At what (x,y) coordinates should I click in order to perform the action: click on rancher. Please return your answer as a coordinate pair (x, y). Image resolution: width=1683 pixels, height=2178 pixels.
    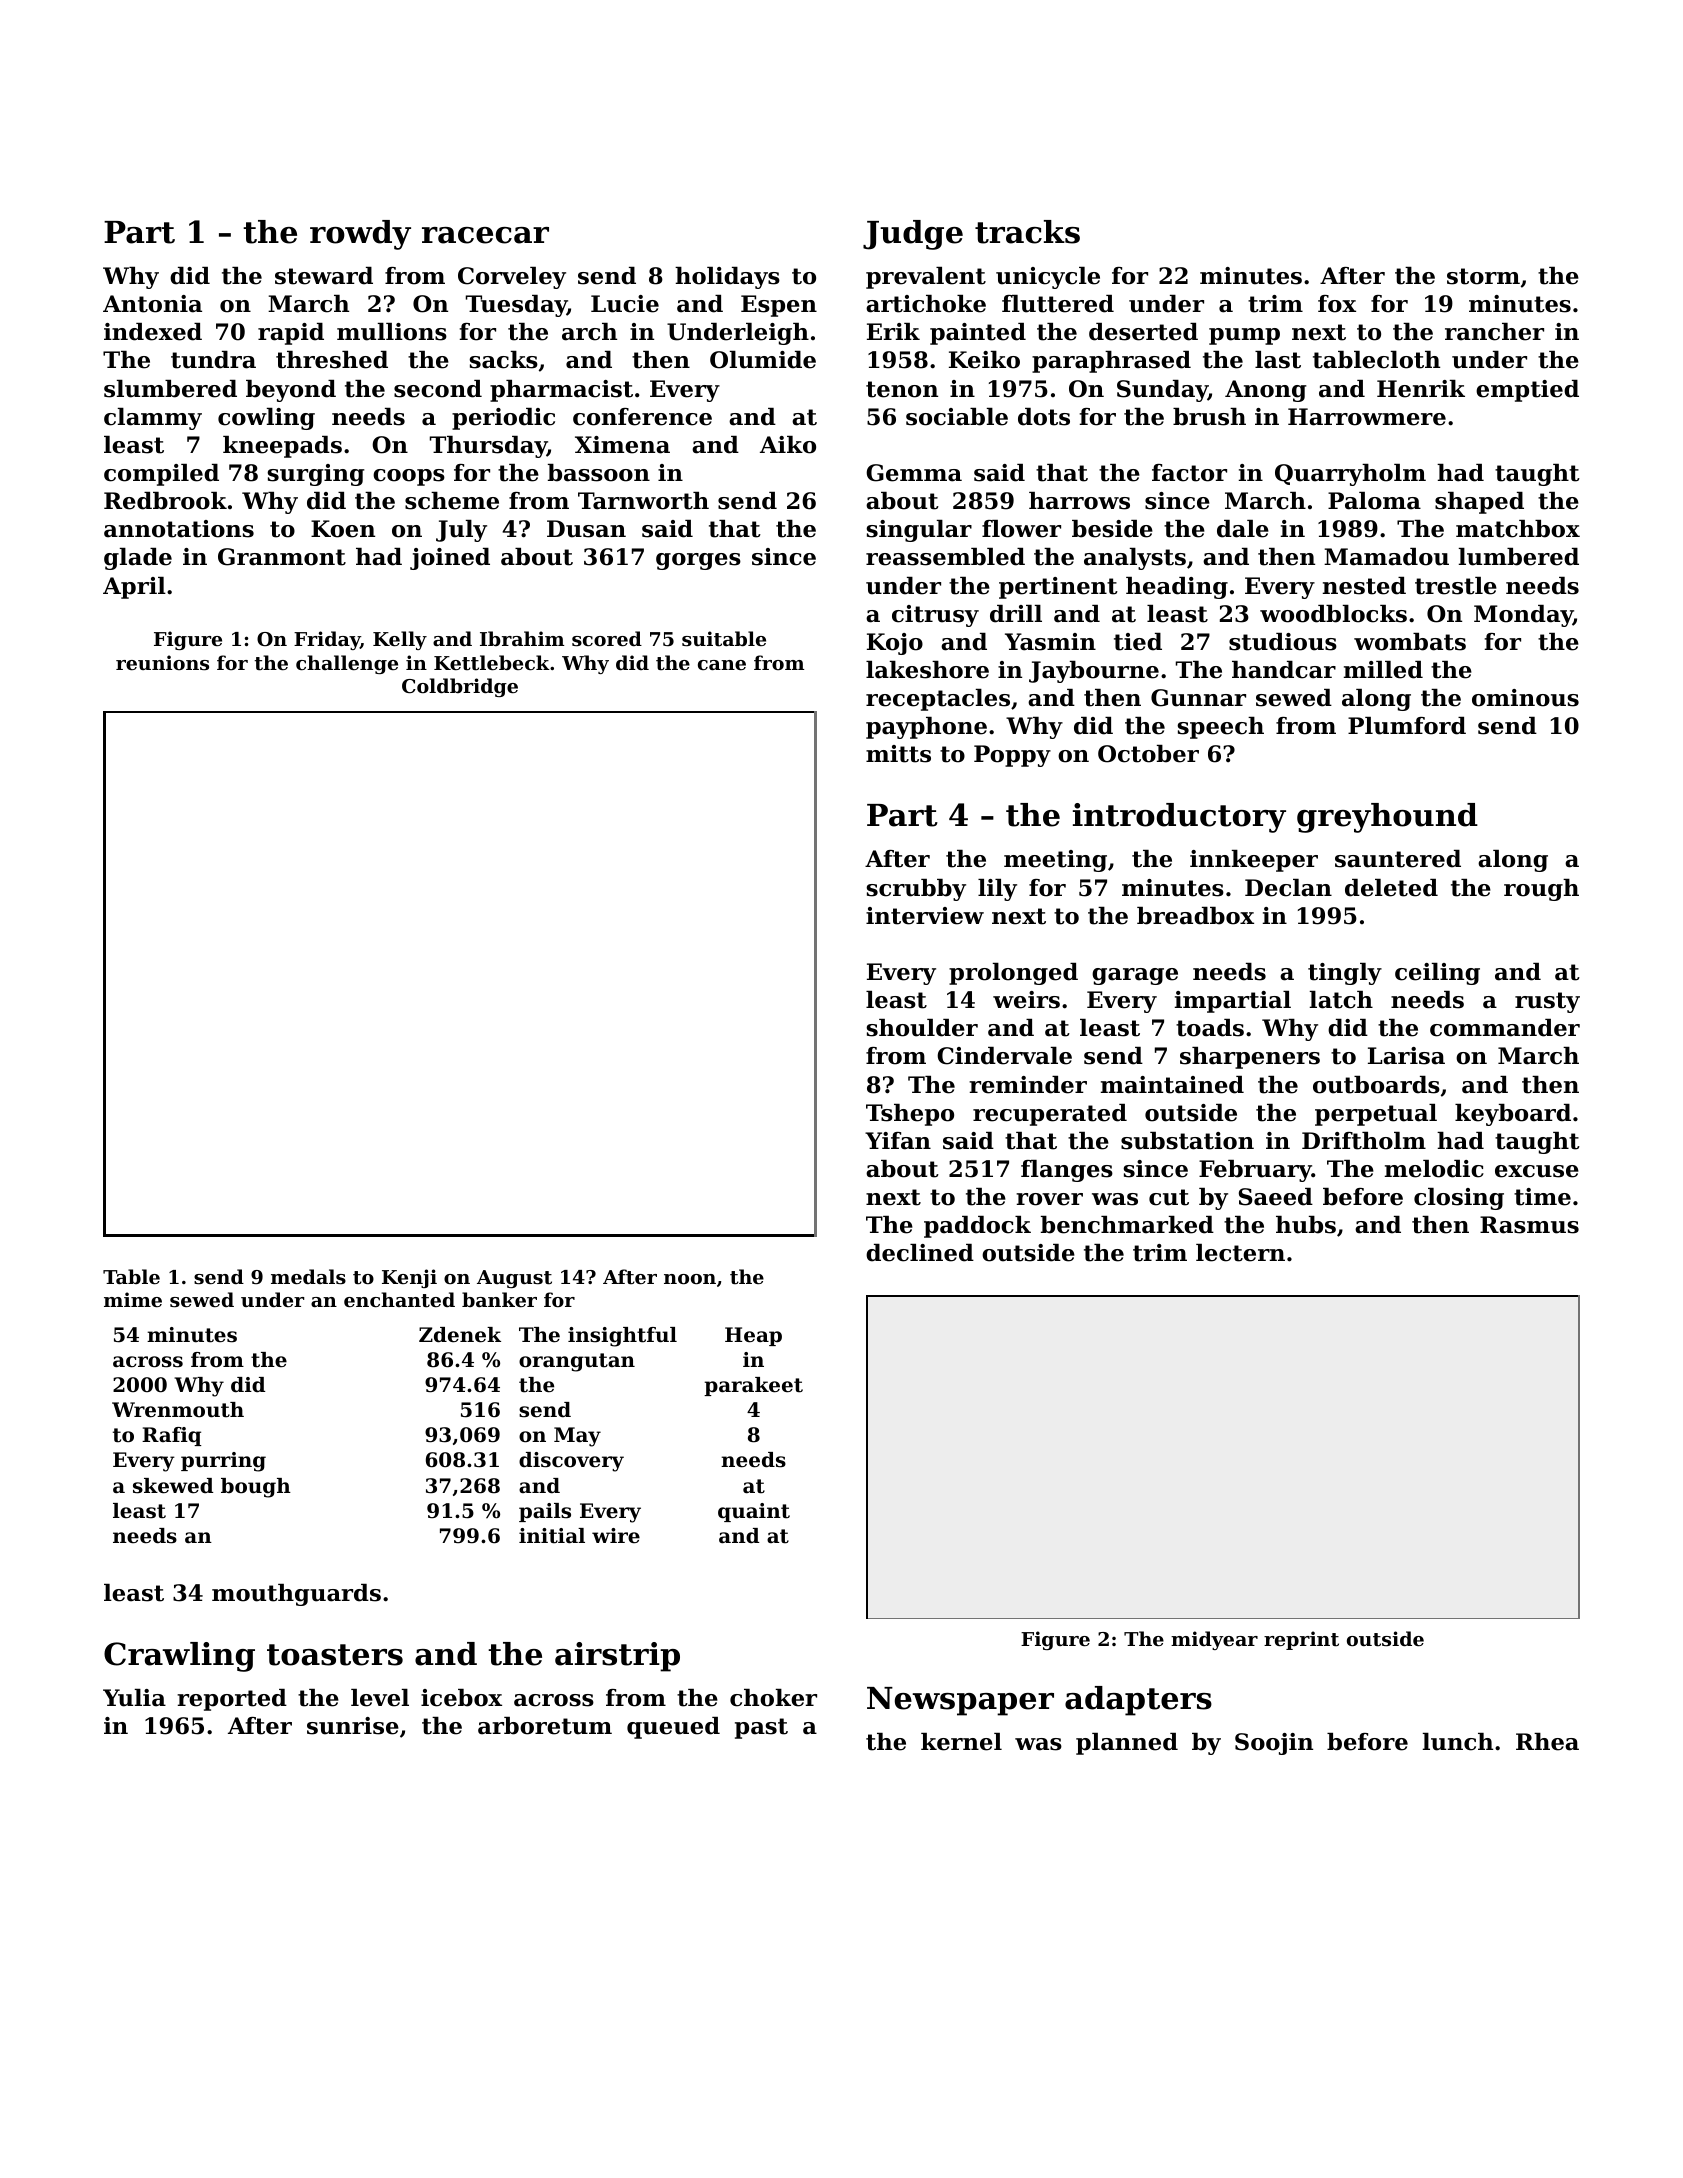
    Looking at the image, I should click on (1494, 332).
